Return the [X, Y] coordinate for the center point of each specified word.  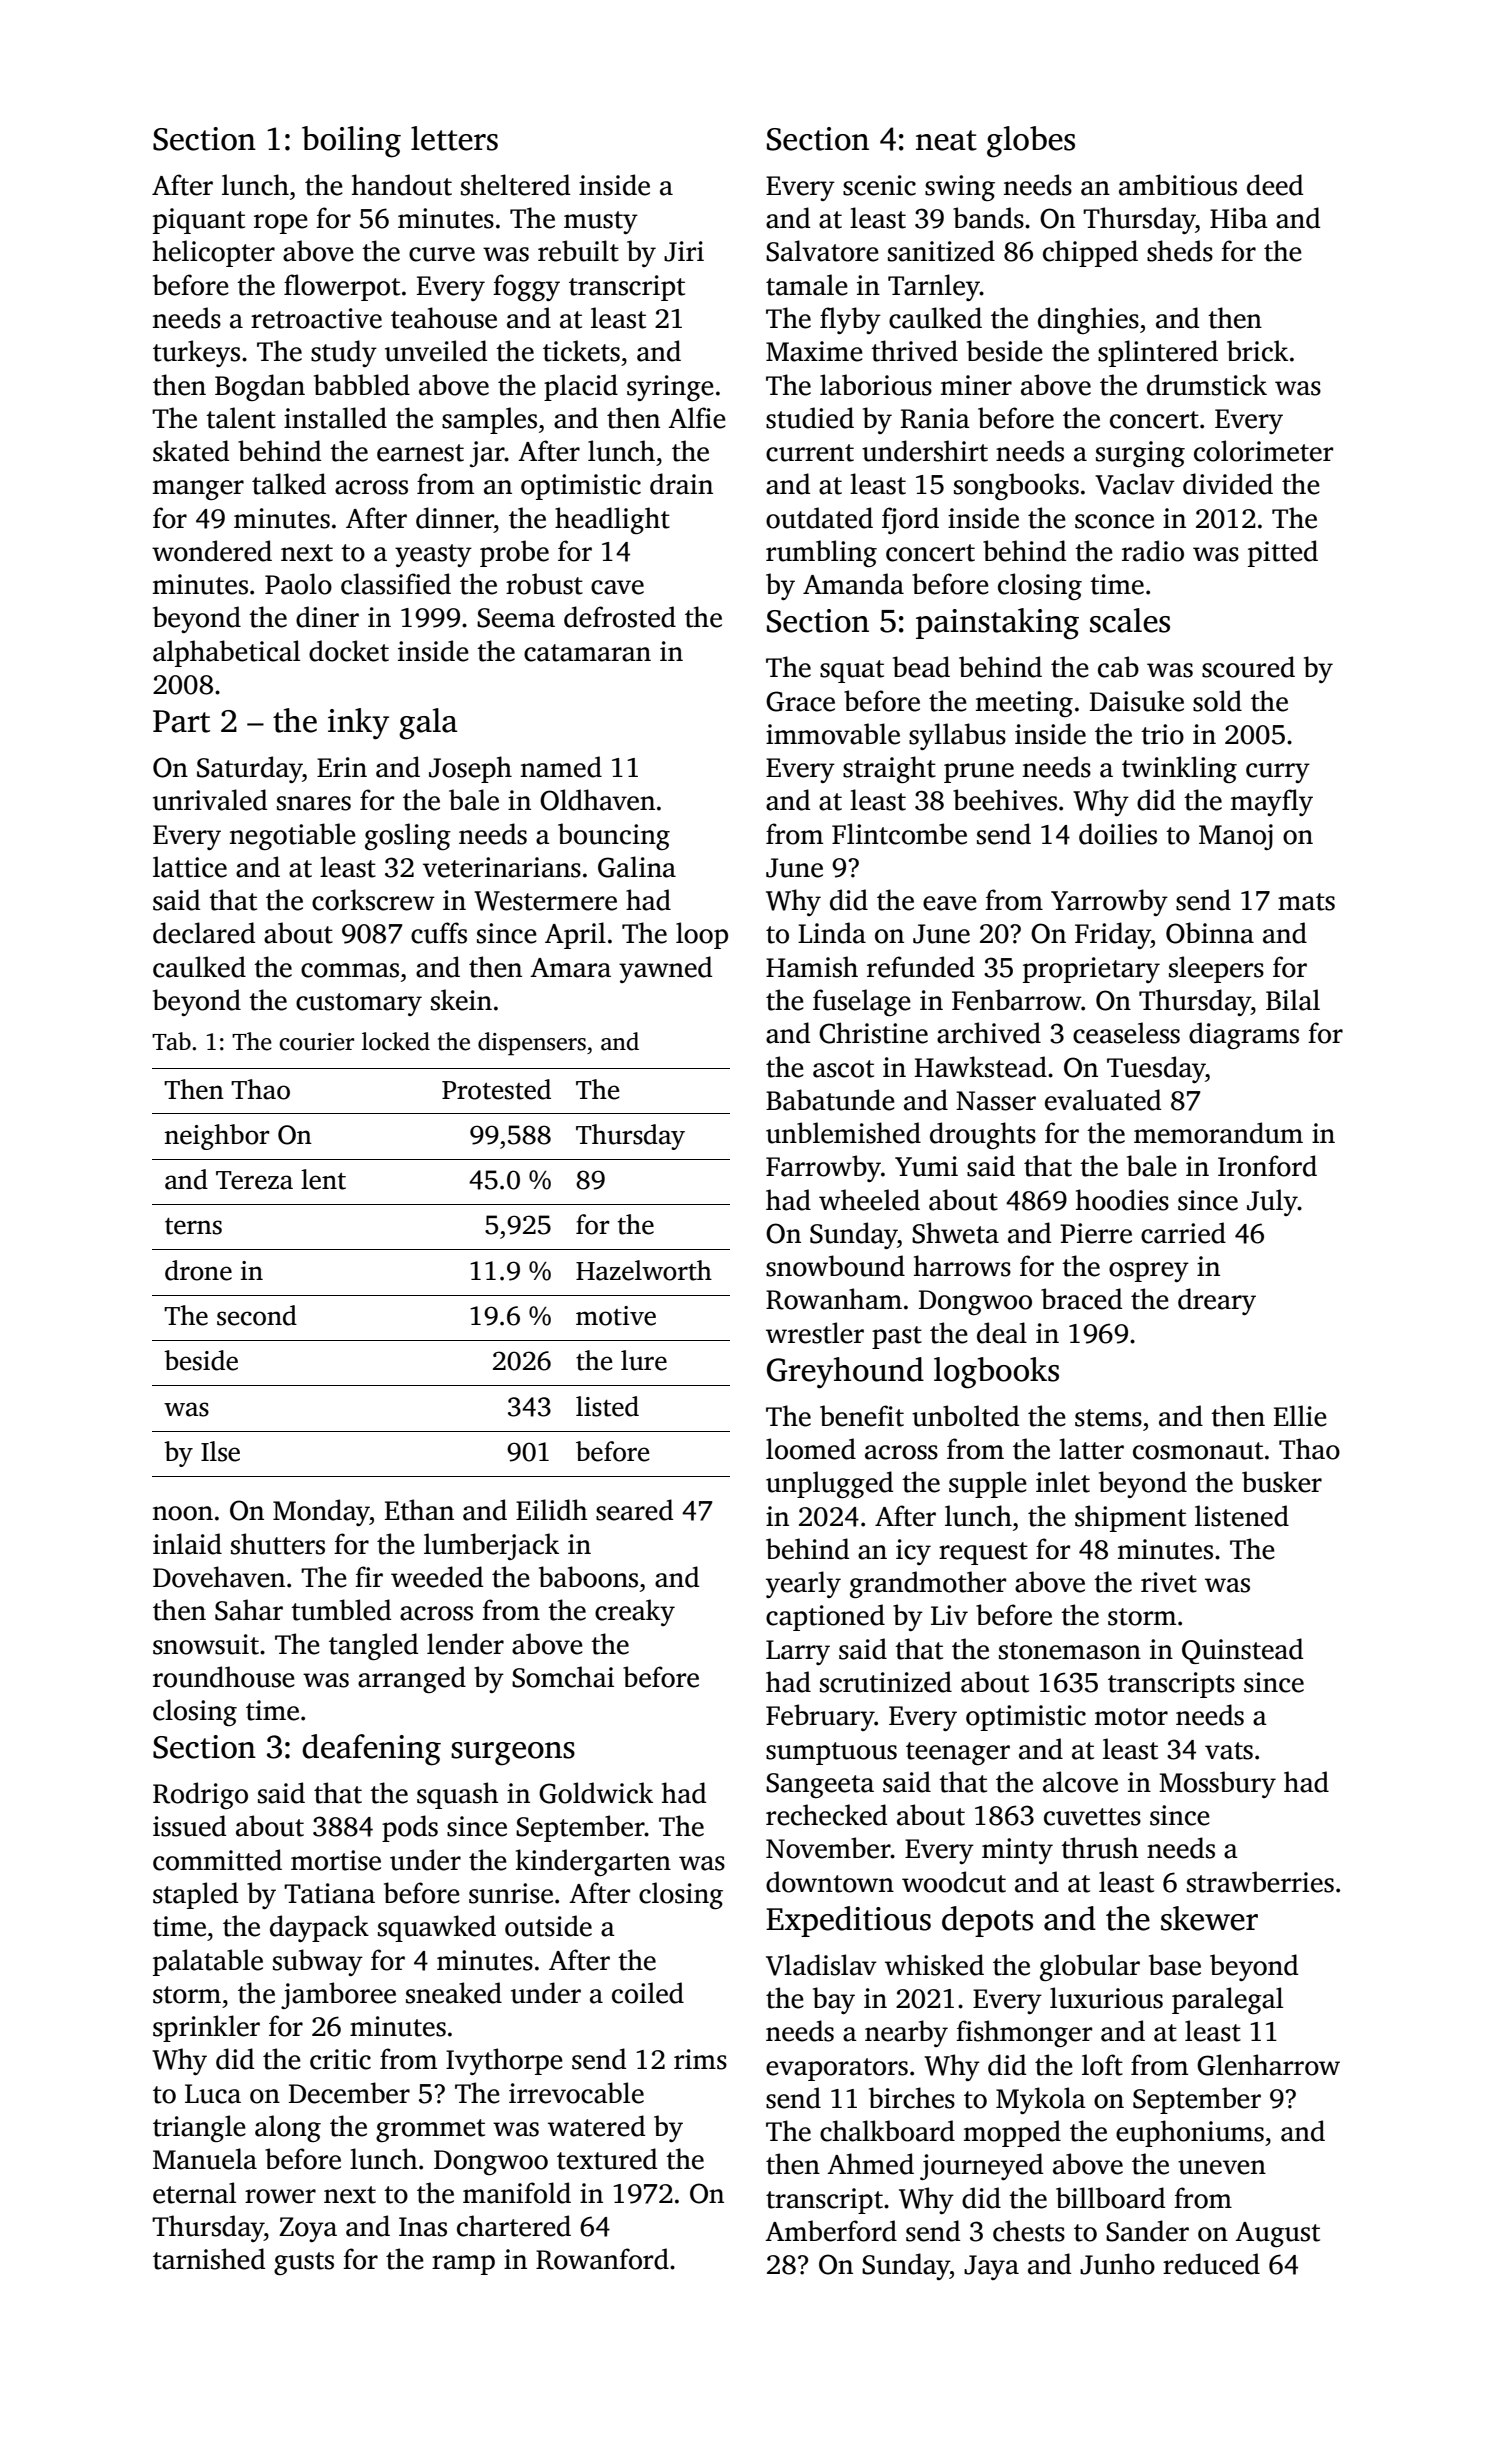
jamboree [338, 1995]
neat [946, 140]
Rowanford [602, 2259]
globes [1031, 142]
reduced [1211, 2264]
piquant [199, 221]
